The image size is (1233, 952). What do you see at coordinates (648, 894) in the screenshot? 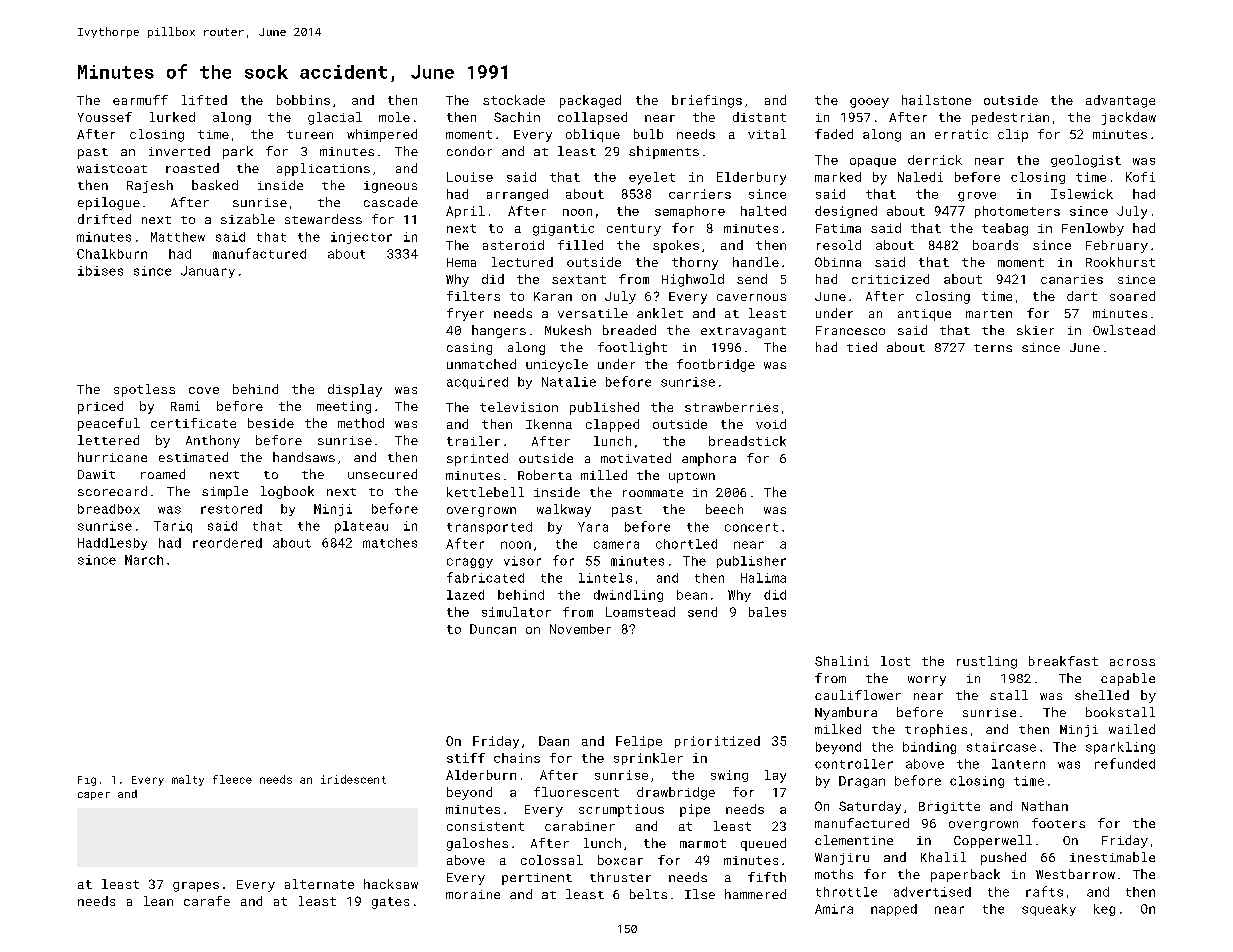
I see `belts` at bounding box center [648, 894].
